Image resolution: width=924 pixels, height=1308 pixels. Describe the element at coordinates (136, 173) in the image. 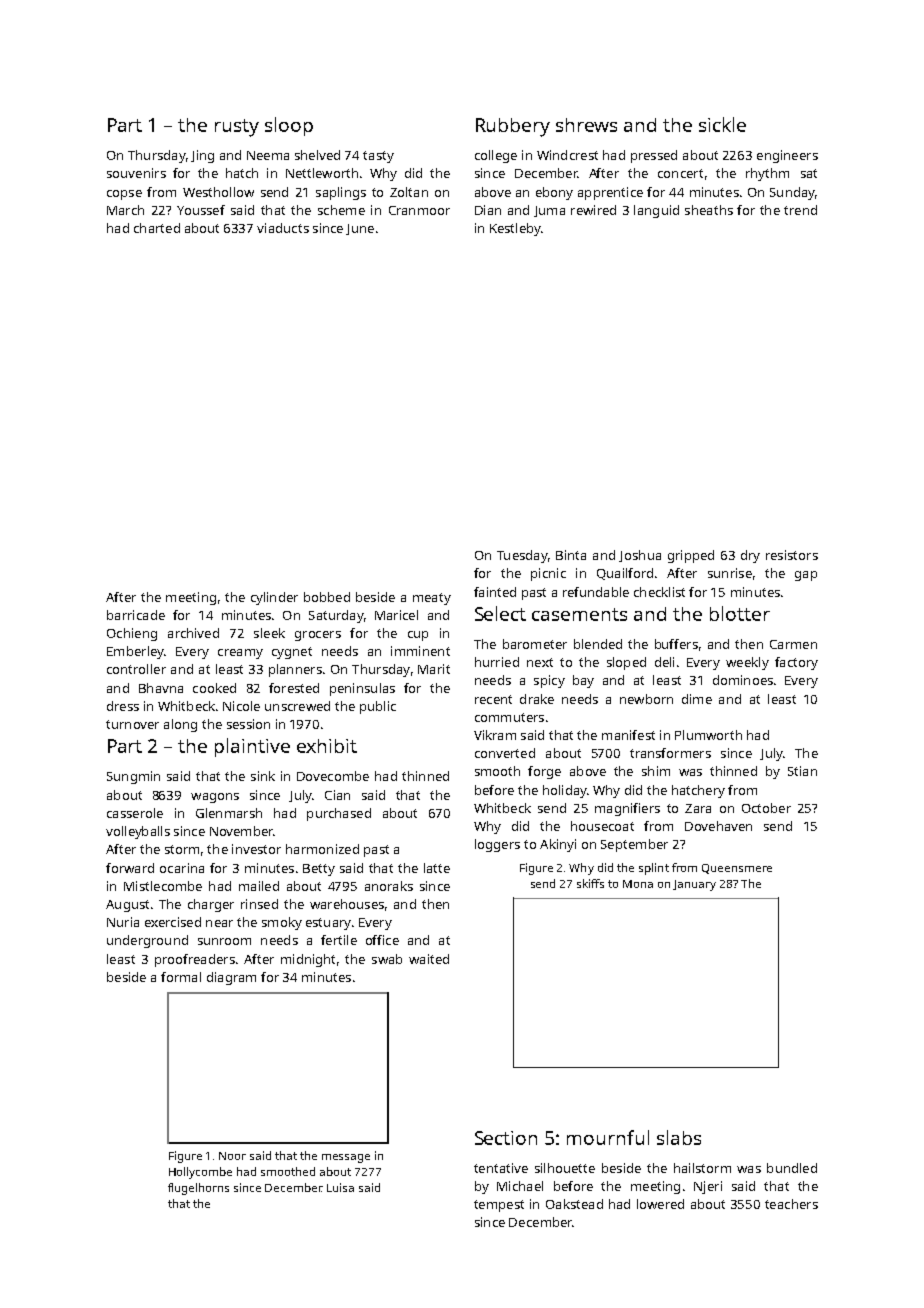

I see `souvenirs` at that location.
